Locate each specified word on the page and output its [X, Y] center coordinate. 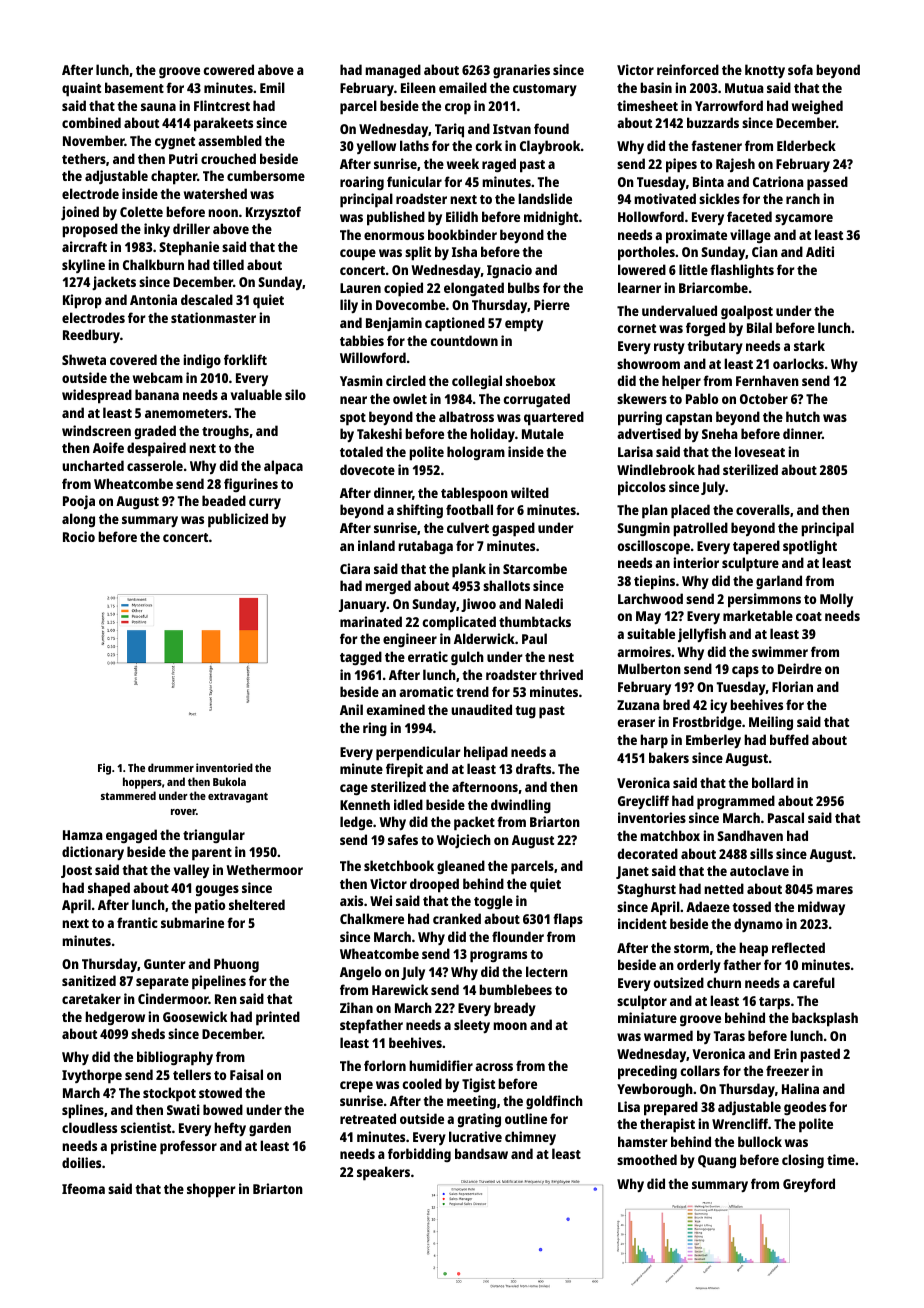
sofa [800, 69]
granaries [521, 71]
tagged [361, 658]
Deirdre [800, 668]
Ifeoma [83, 1188]
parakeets [223, 124]
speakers [383, 1173]
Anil [351, 709]
